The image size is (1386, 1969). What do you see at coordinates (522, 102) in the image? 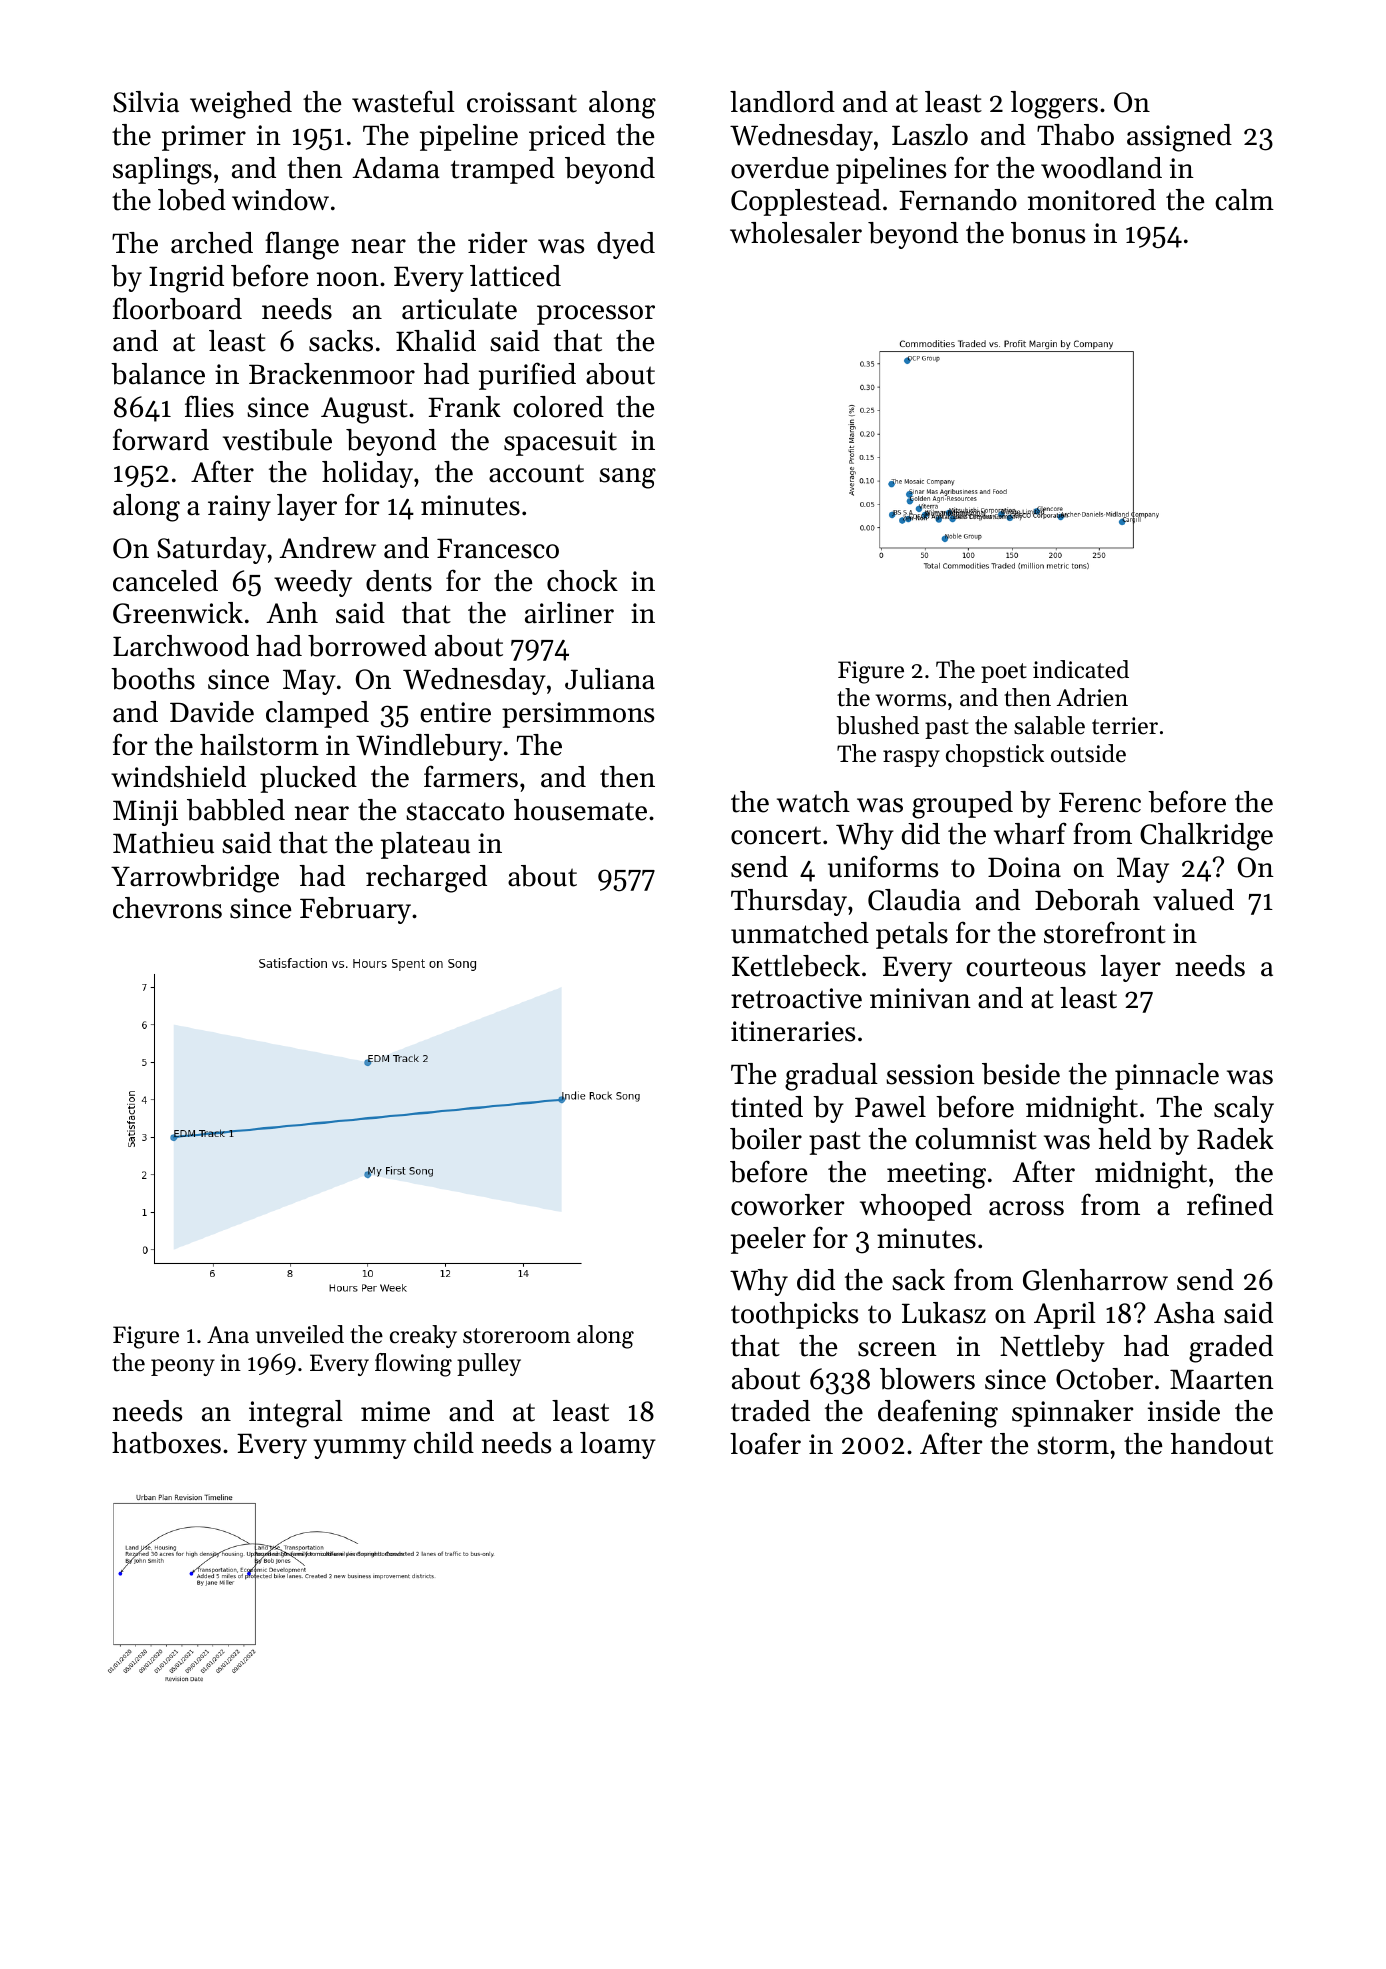
I see `croissant` at bounding box center [522, 102].
